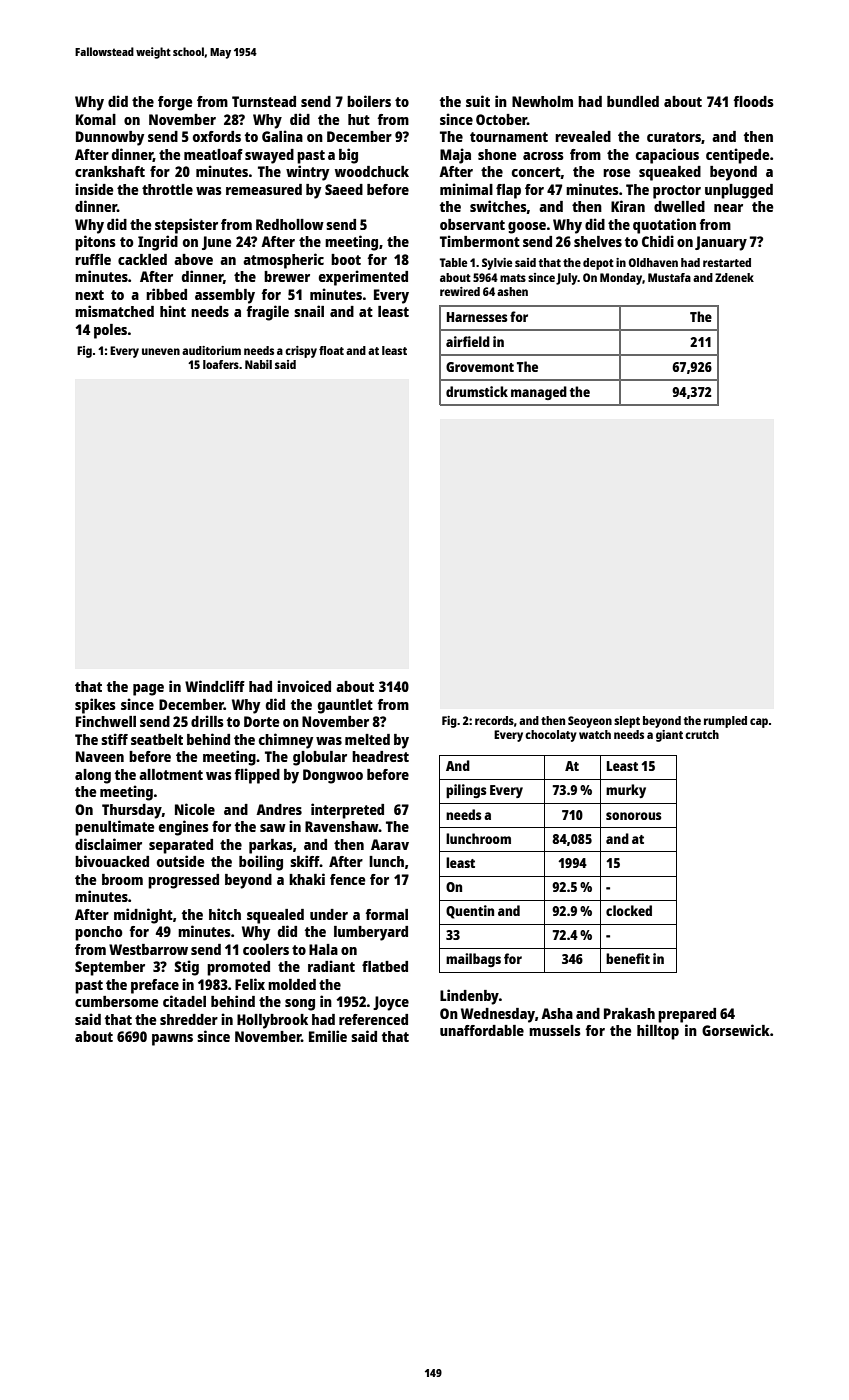  I want to click on slept, so click(627, 722).
